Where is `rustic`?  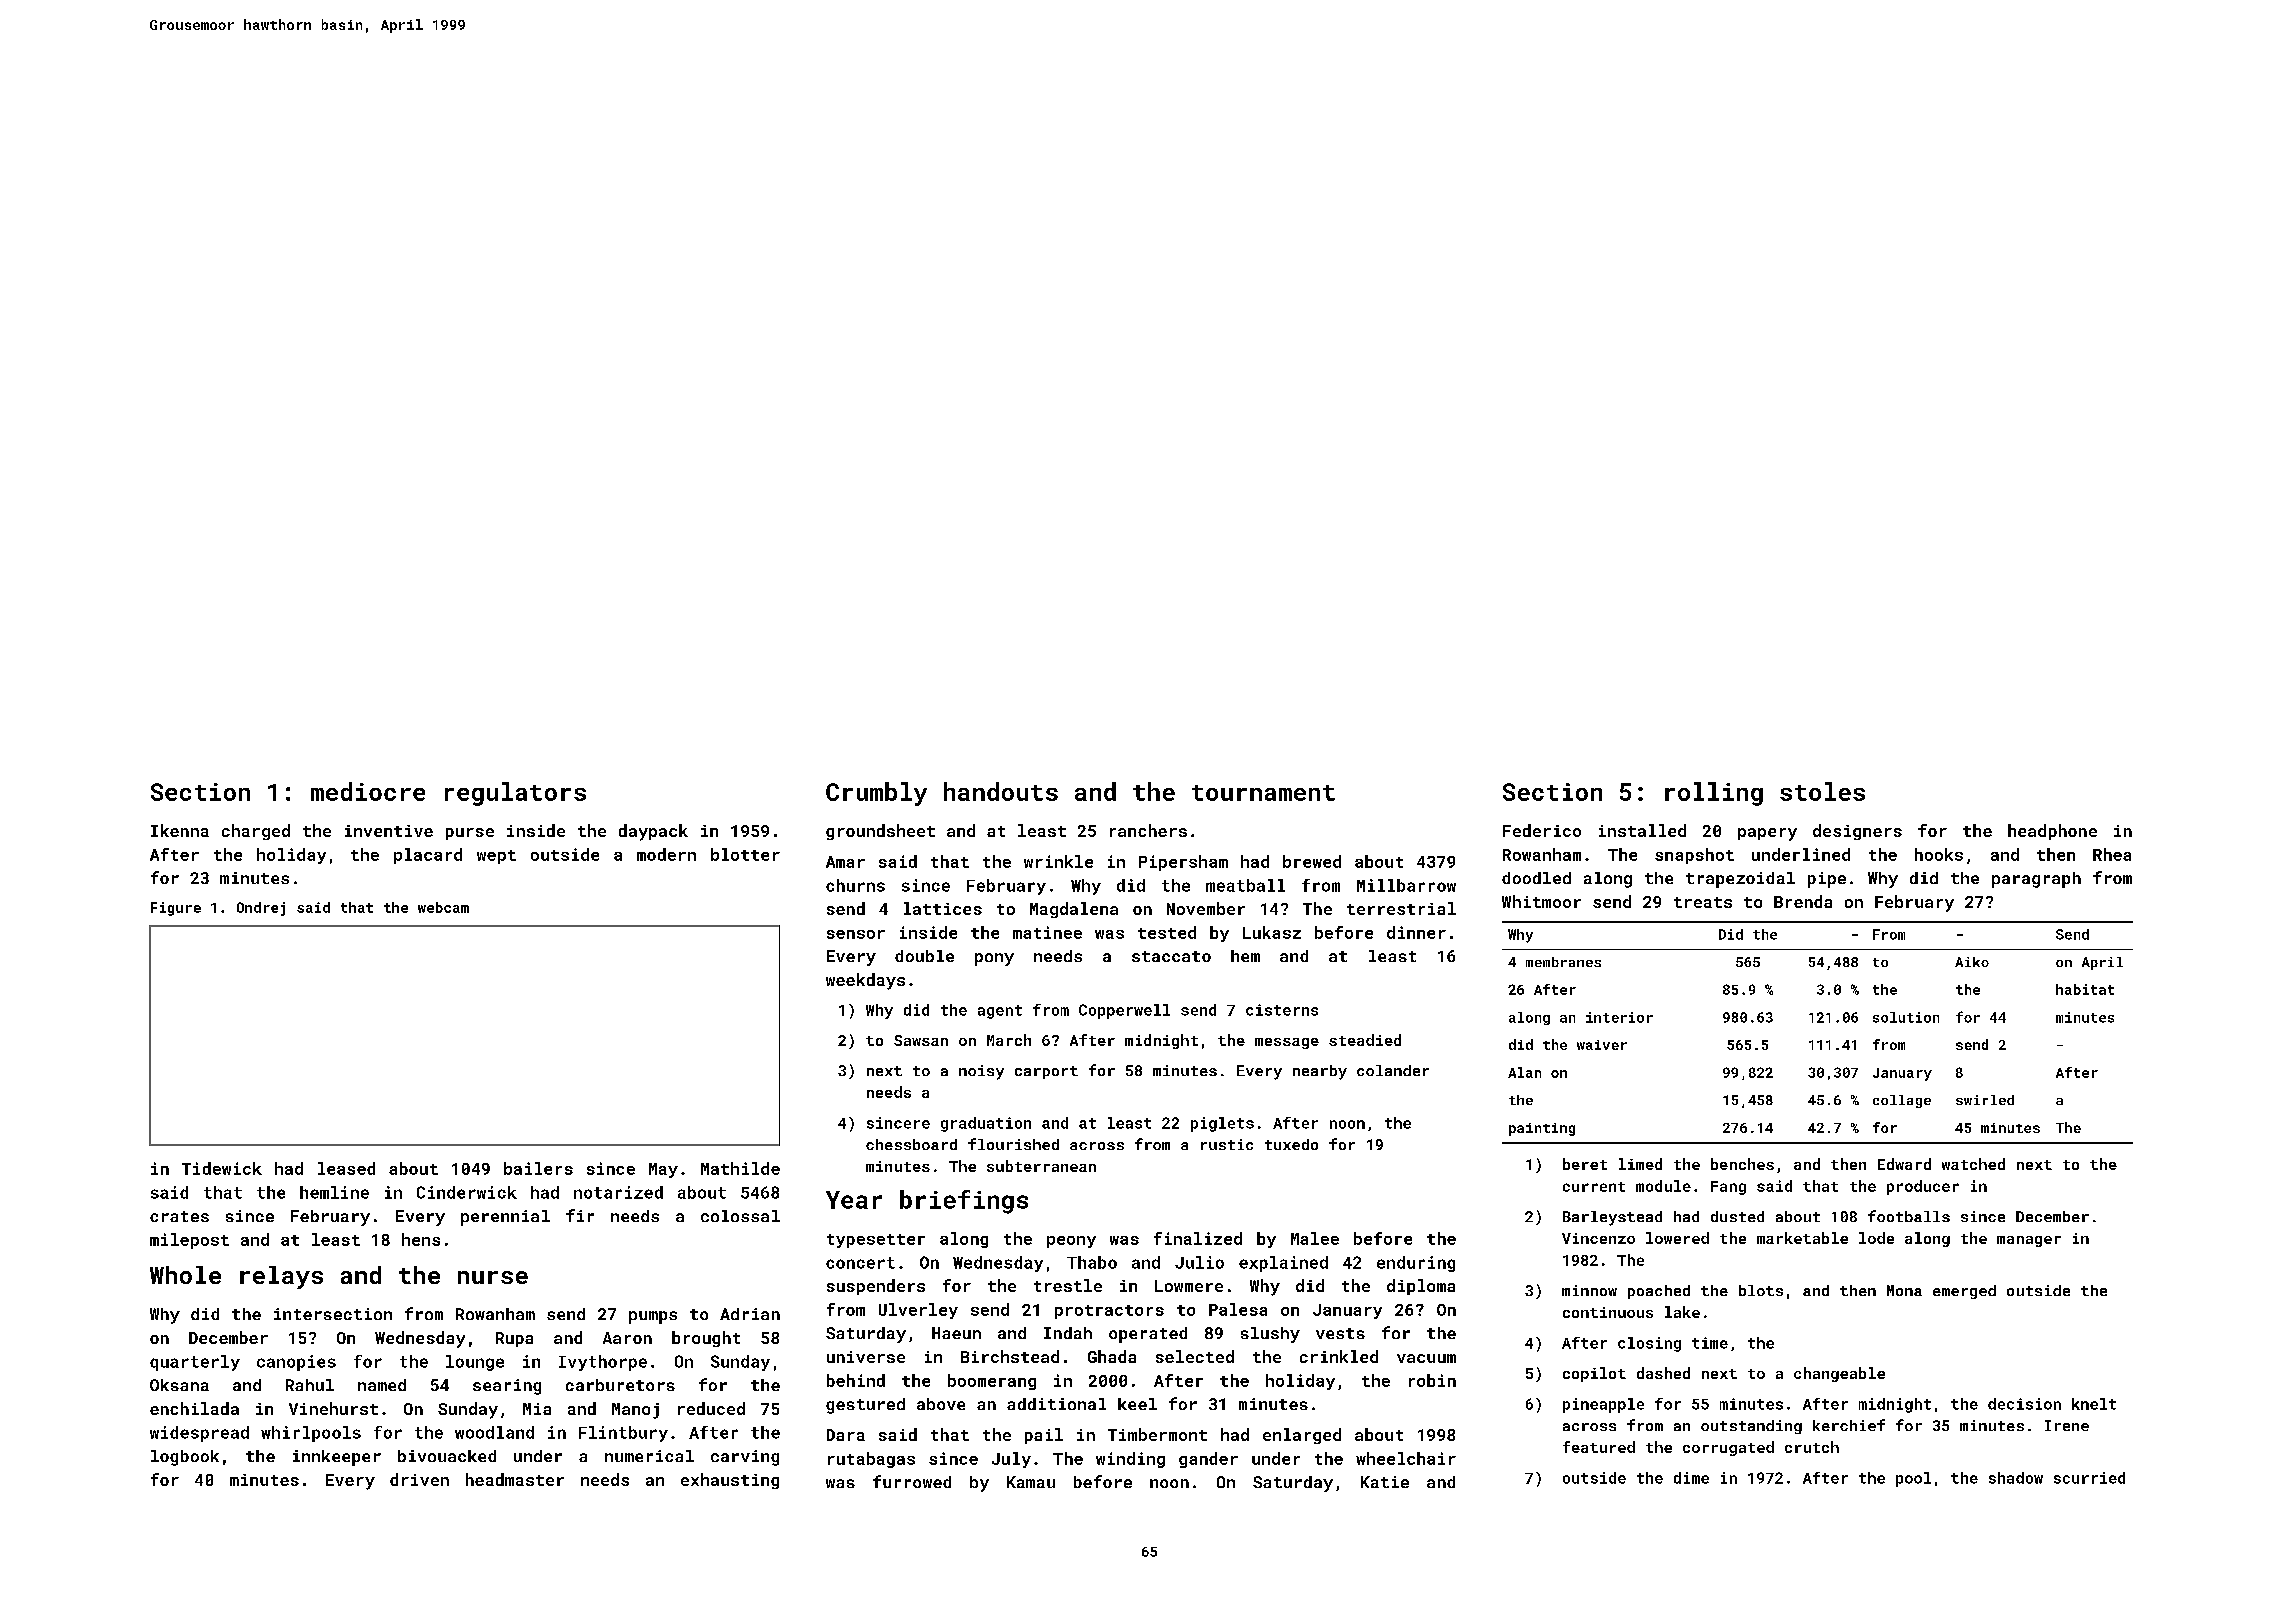 rustic is located at coordinates (1227, 1144).
